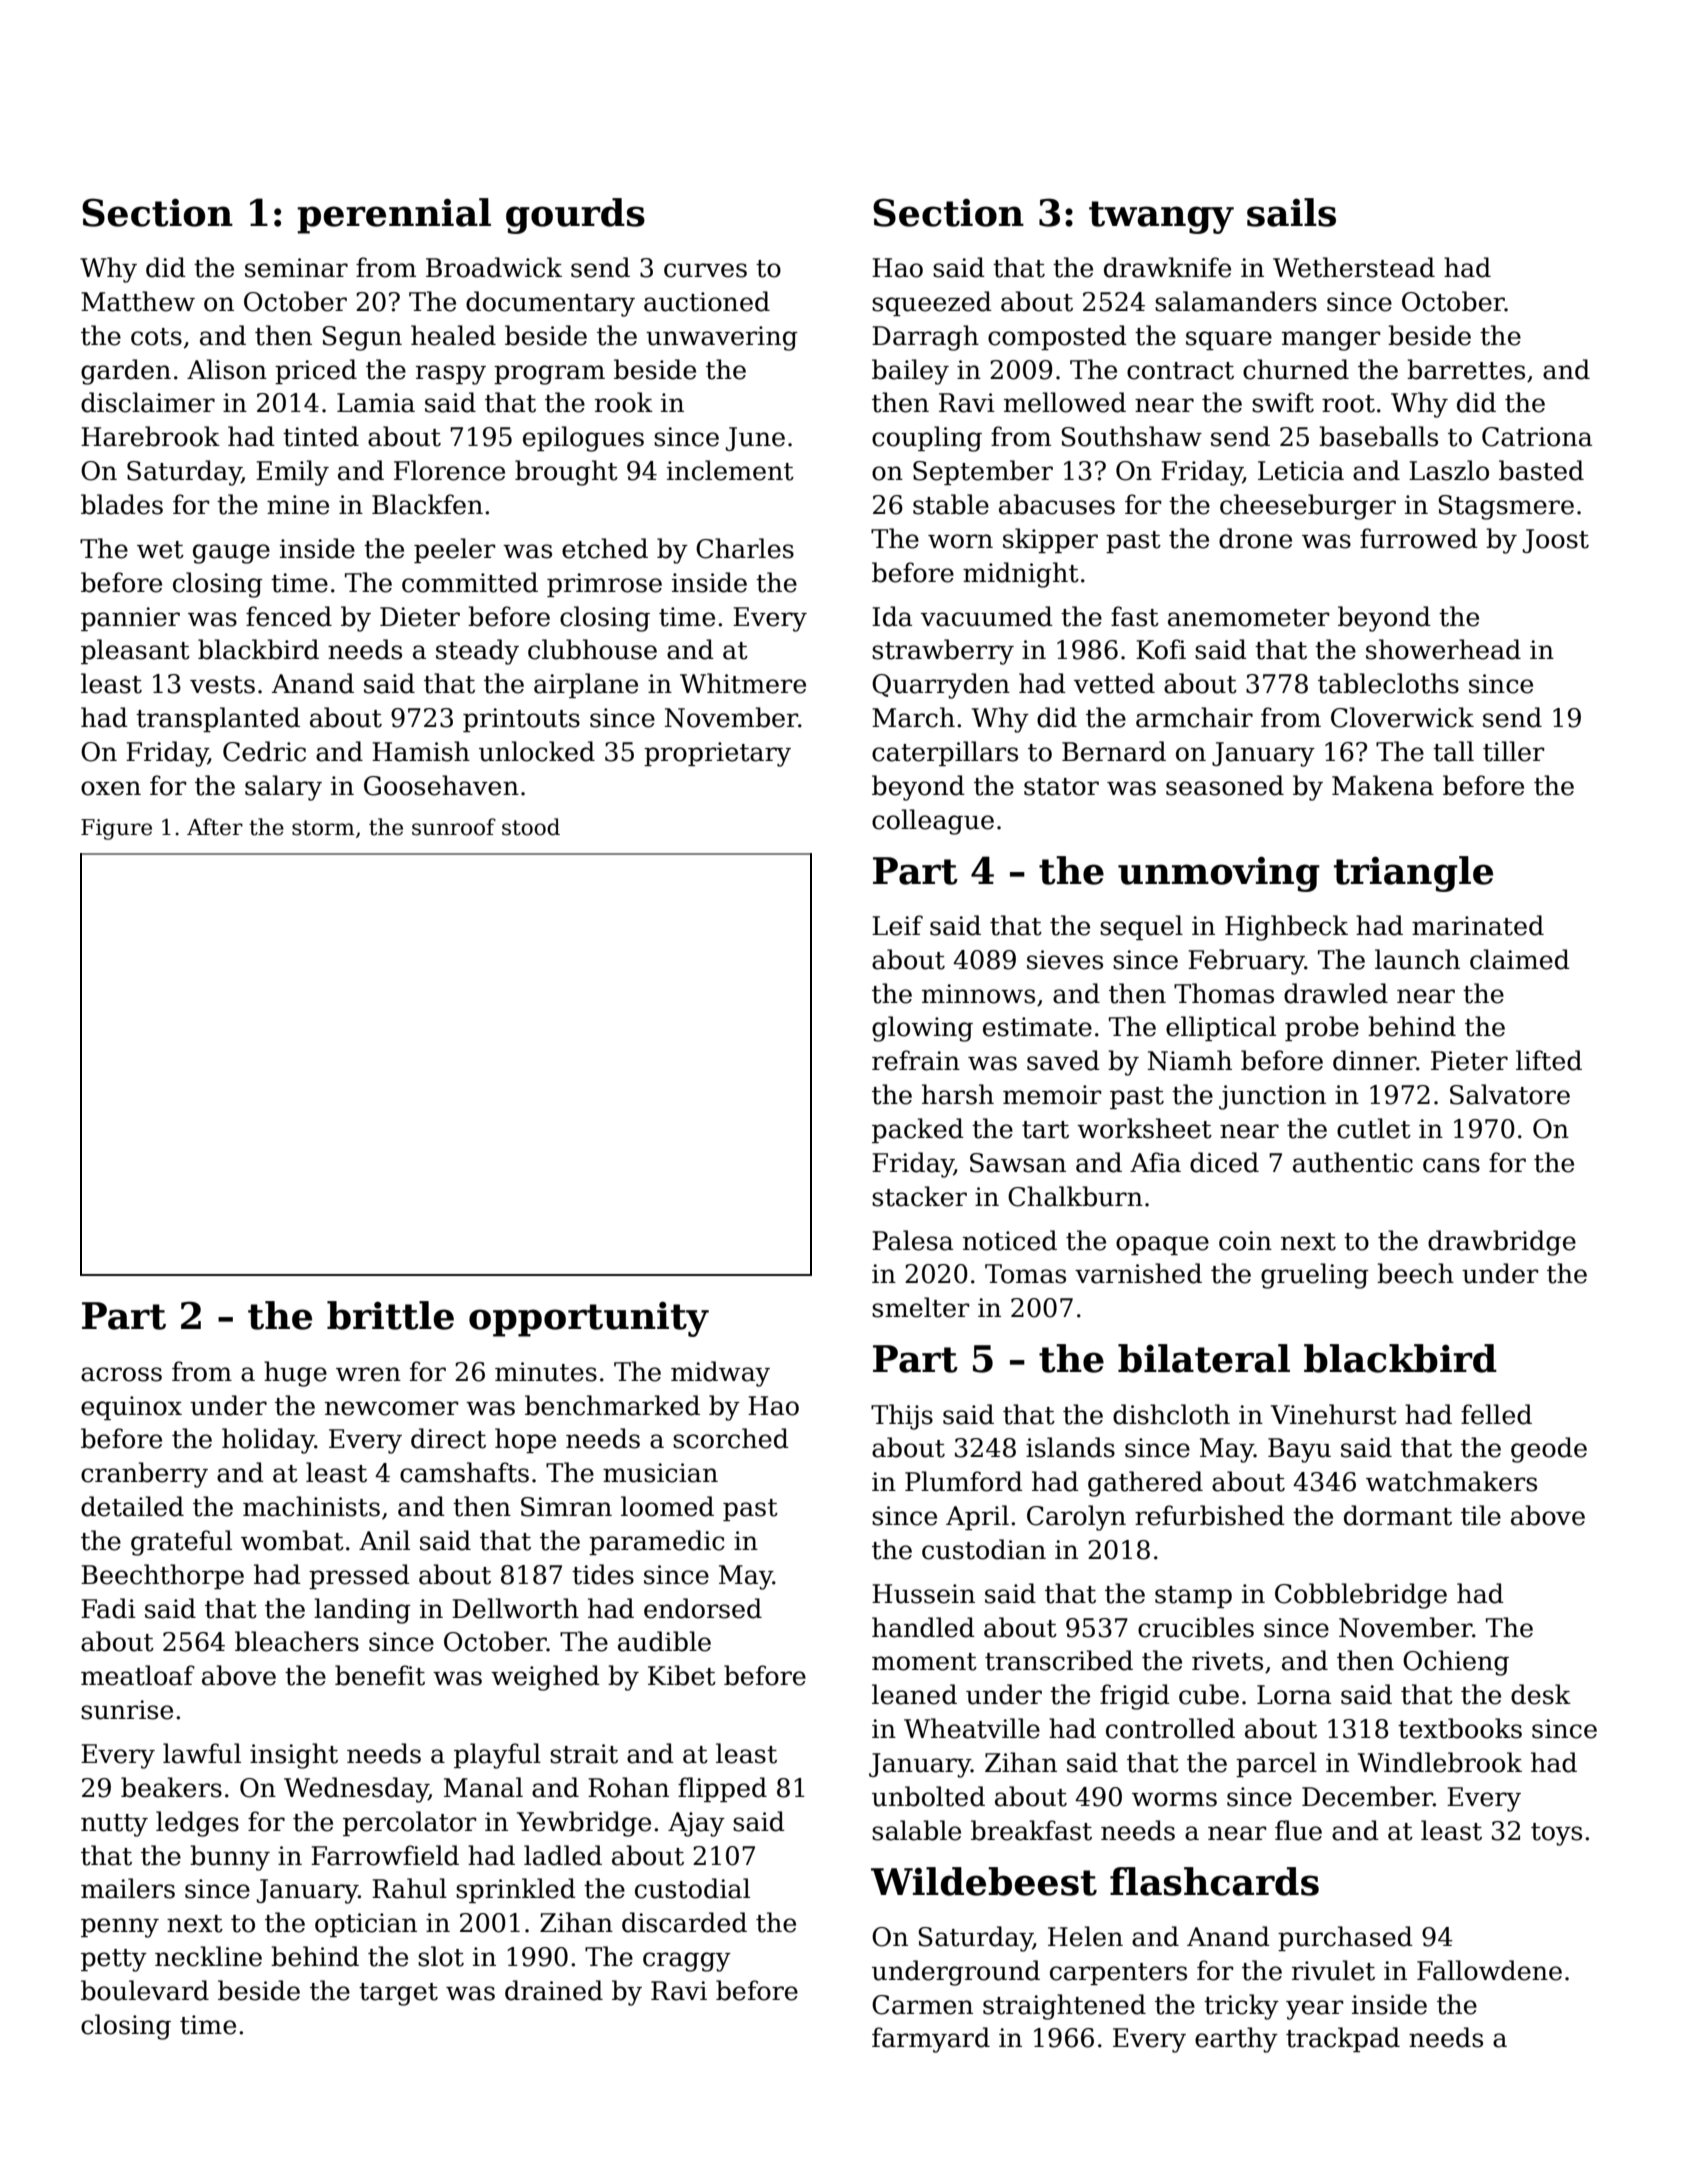  I want to click on unmoving, so click(1219, 874).
